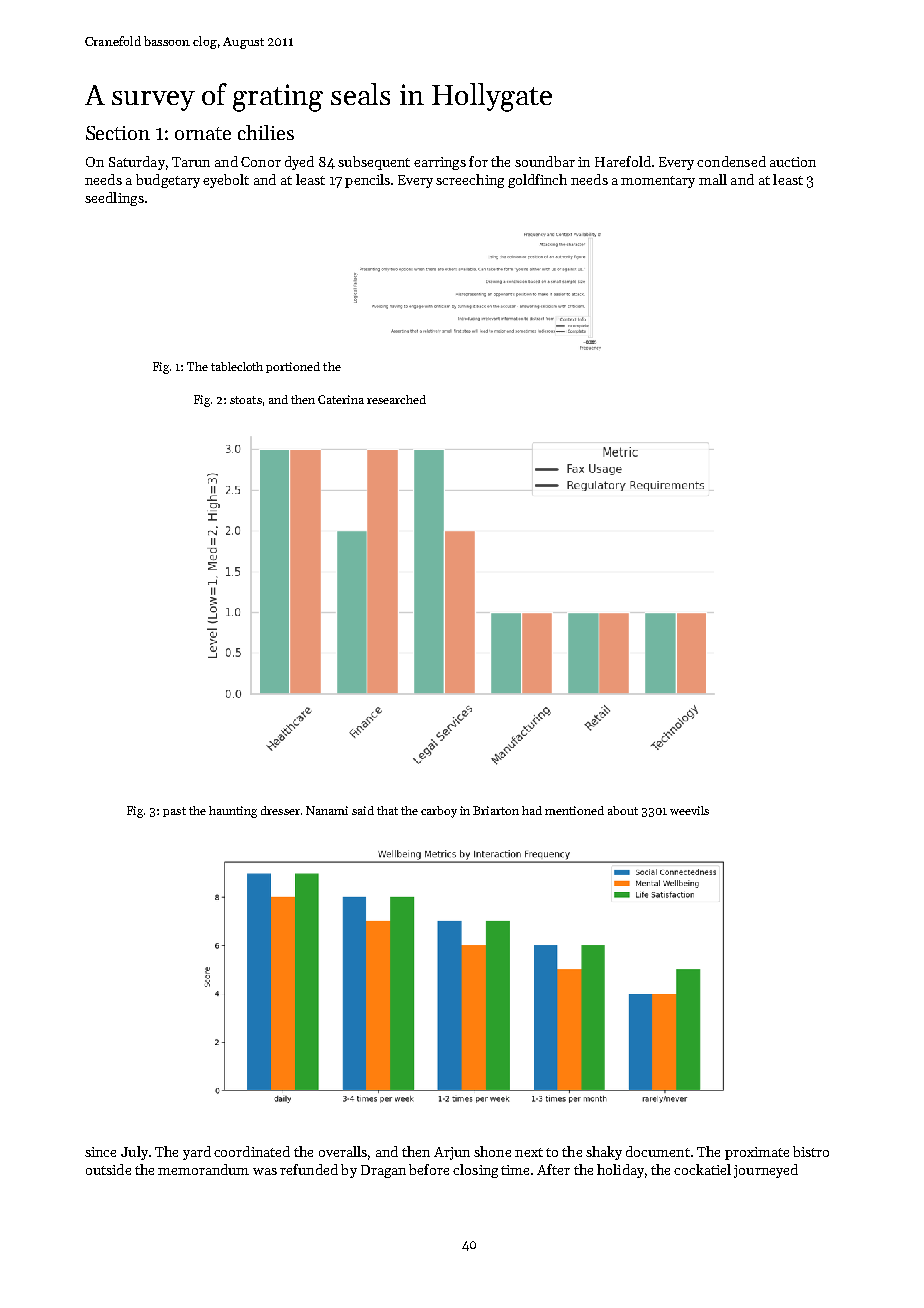 The image size is (924, 1308). I want to click on condensed, so click(731, 161).
